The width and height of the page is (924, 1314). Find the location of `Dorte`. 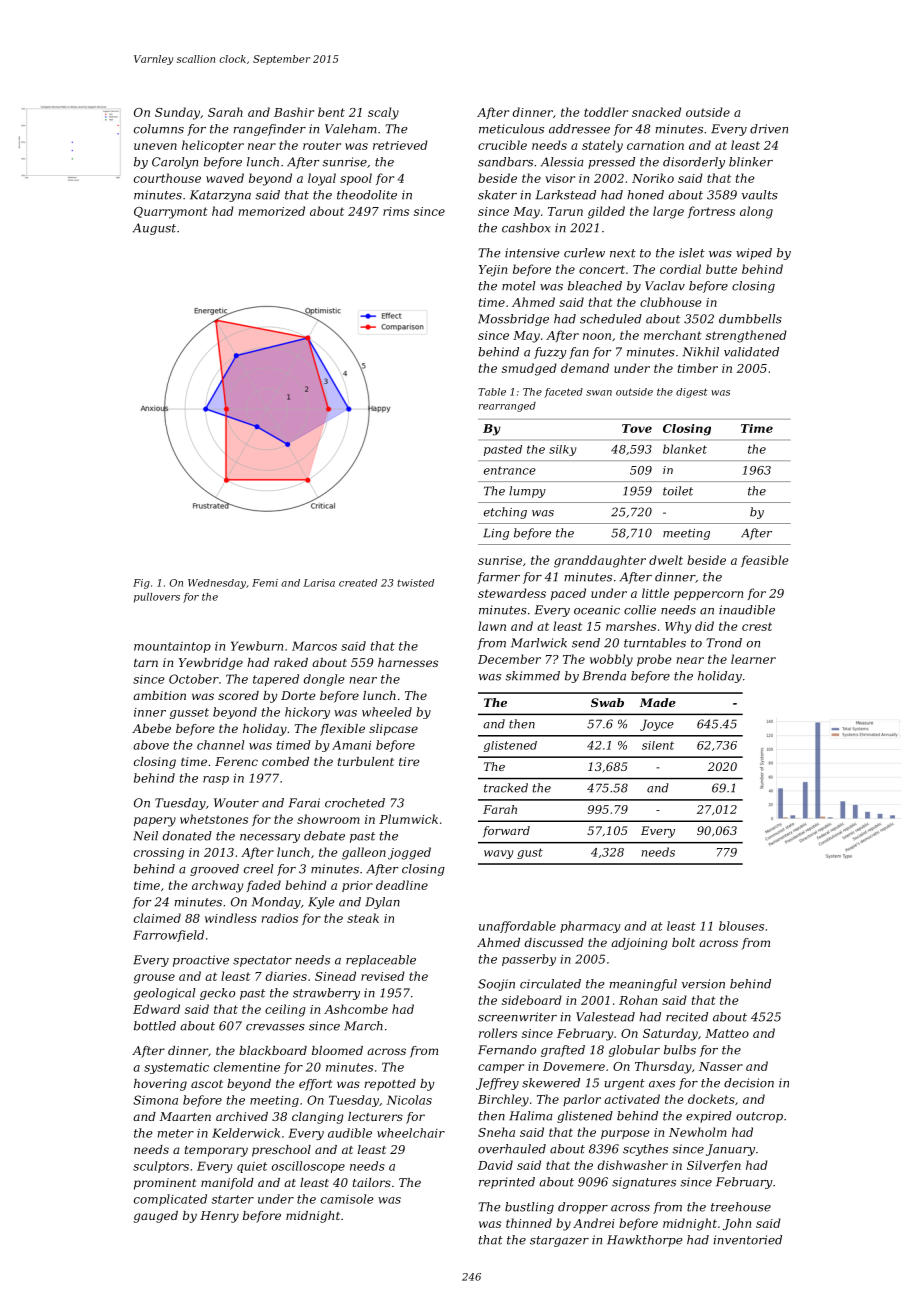

Dorte is located at coordinates (298, 695).
